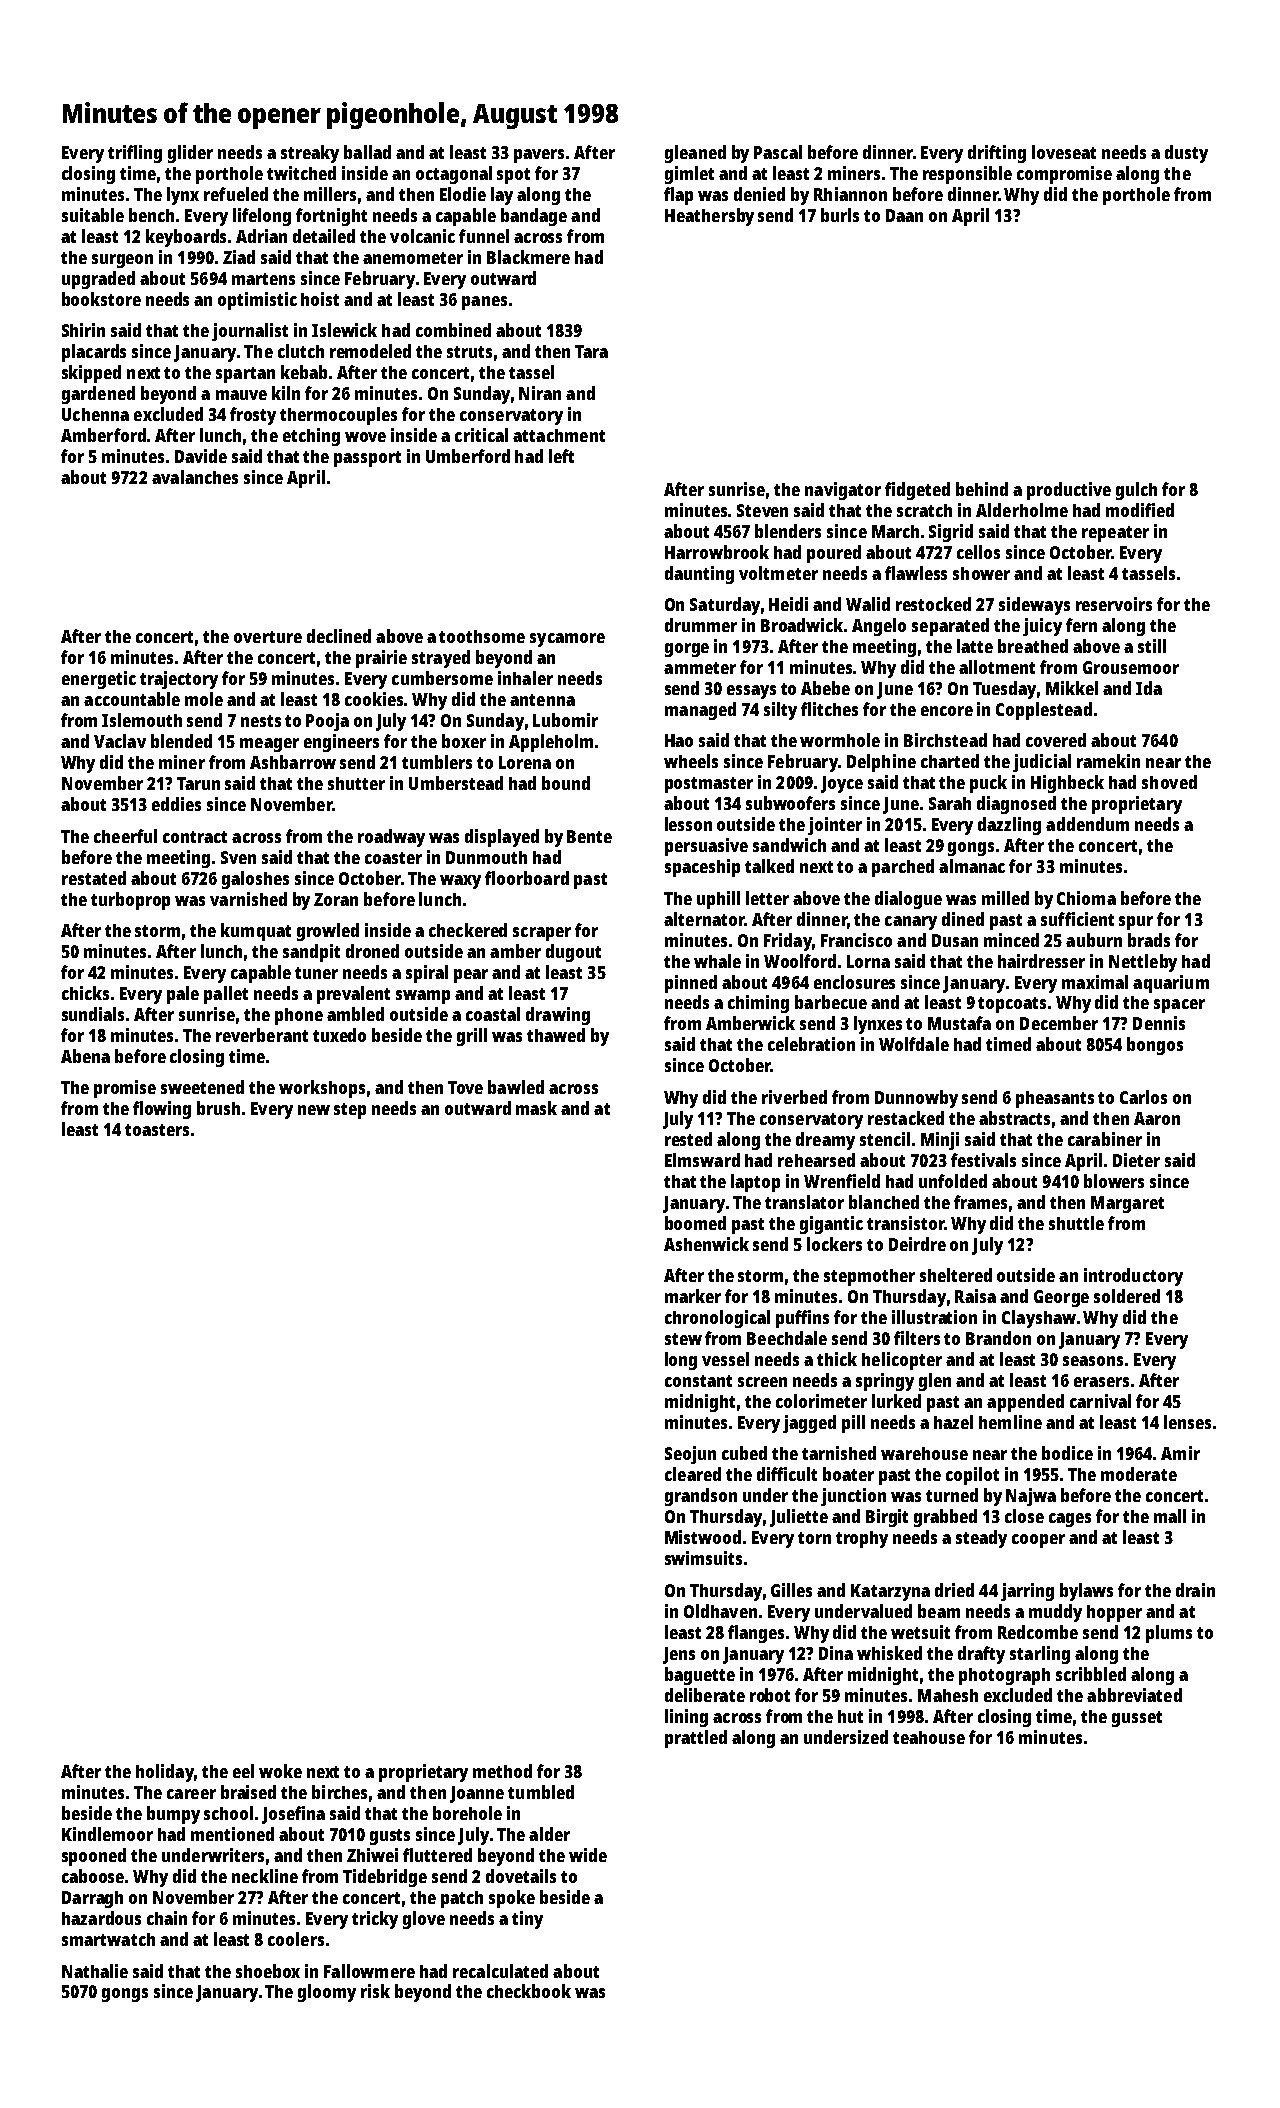  I want to click on pavers, so click(539, 156).
